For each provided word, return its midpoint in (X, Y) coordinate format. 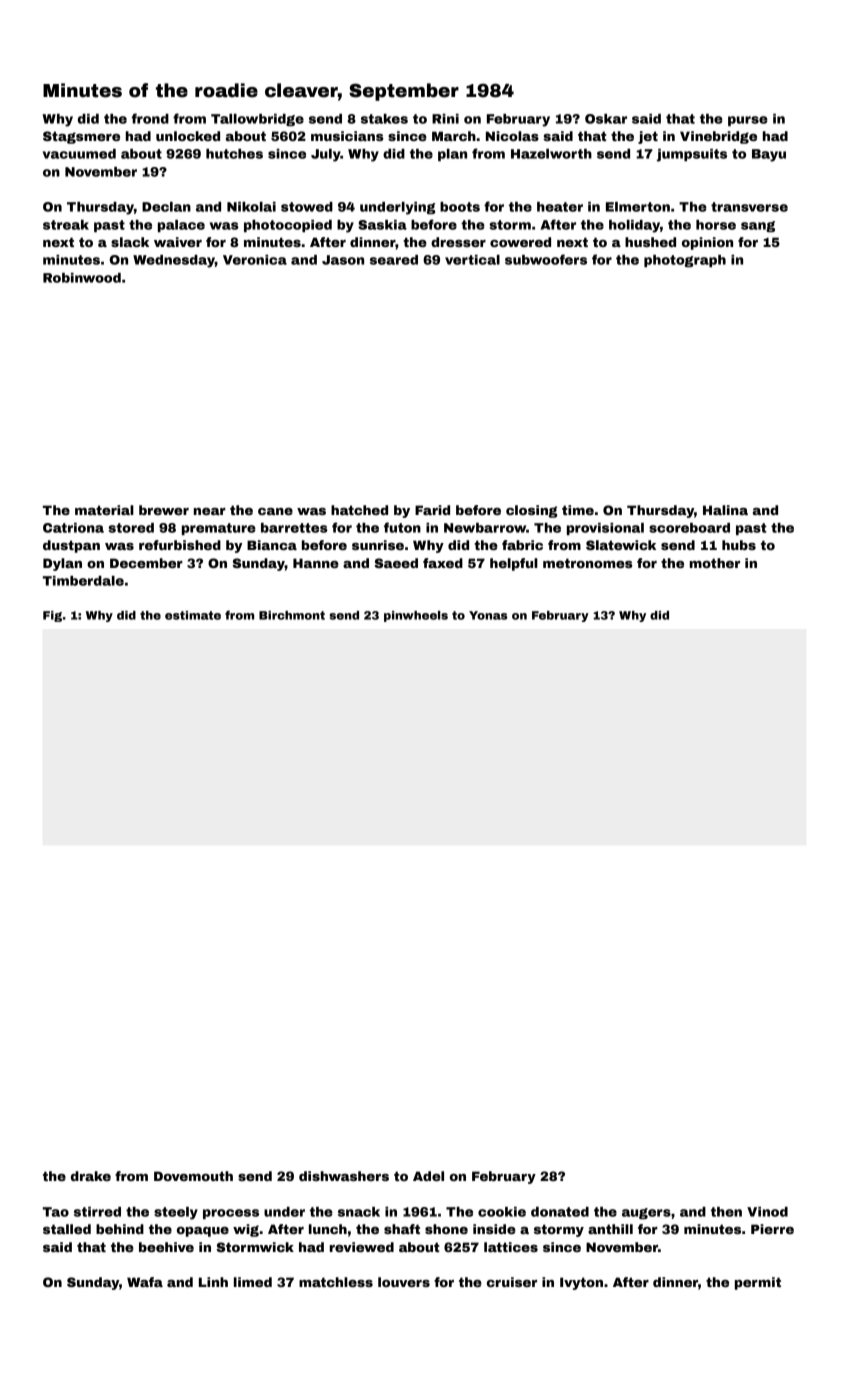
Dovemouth (193, 1176)
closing (532, 511)
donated (560, 1212)
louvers (404, 1282)
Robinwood (82, 278)
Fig (52, 616)
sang (758, 226)
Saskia (382, 225)
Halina (725, 510)
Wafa (145, 1282)
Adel (428, 1176)
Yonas (488, 615)
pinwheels (416, 616)
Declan (166, 207)
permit (758, 1283)
